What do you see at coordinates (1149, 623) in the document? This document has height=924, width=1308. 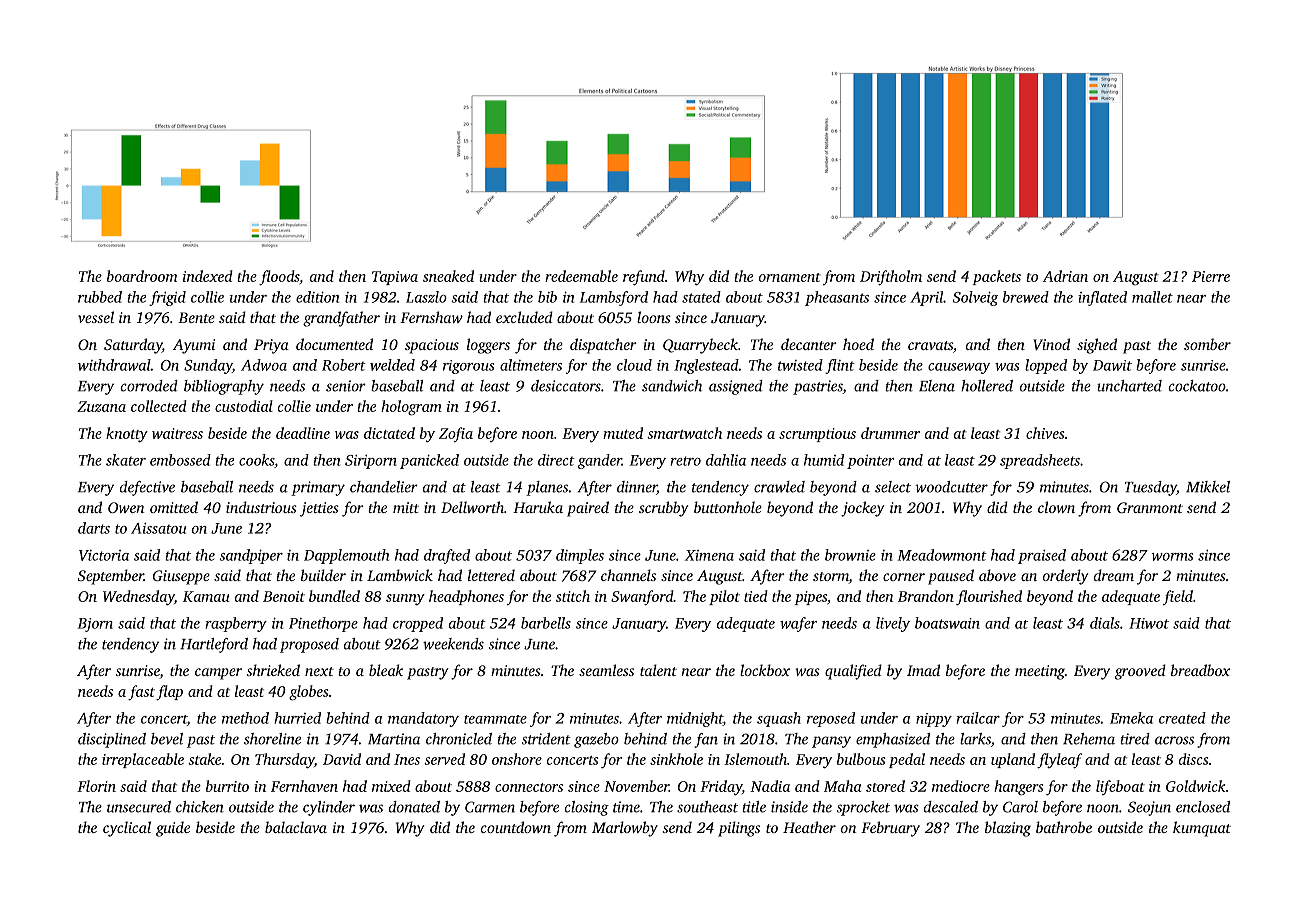 I see `Hiwot` at bounding box center [1149, 623].
